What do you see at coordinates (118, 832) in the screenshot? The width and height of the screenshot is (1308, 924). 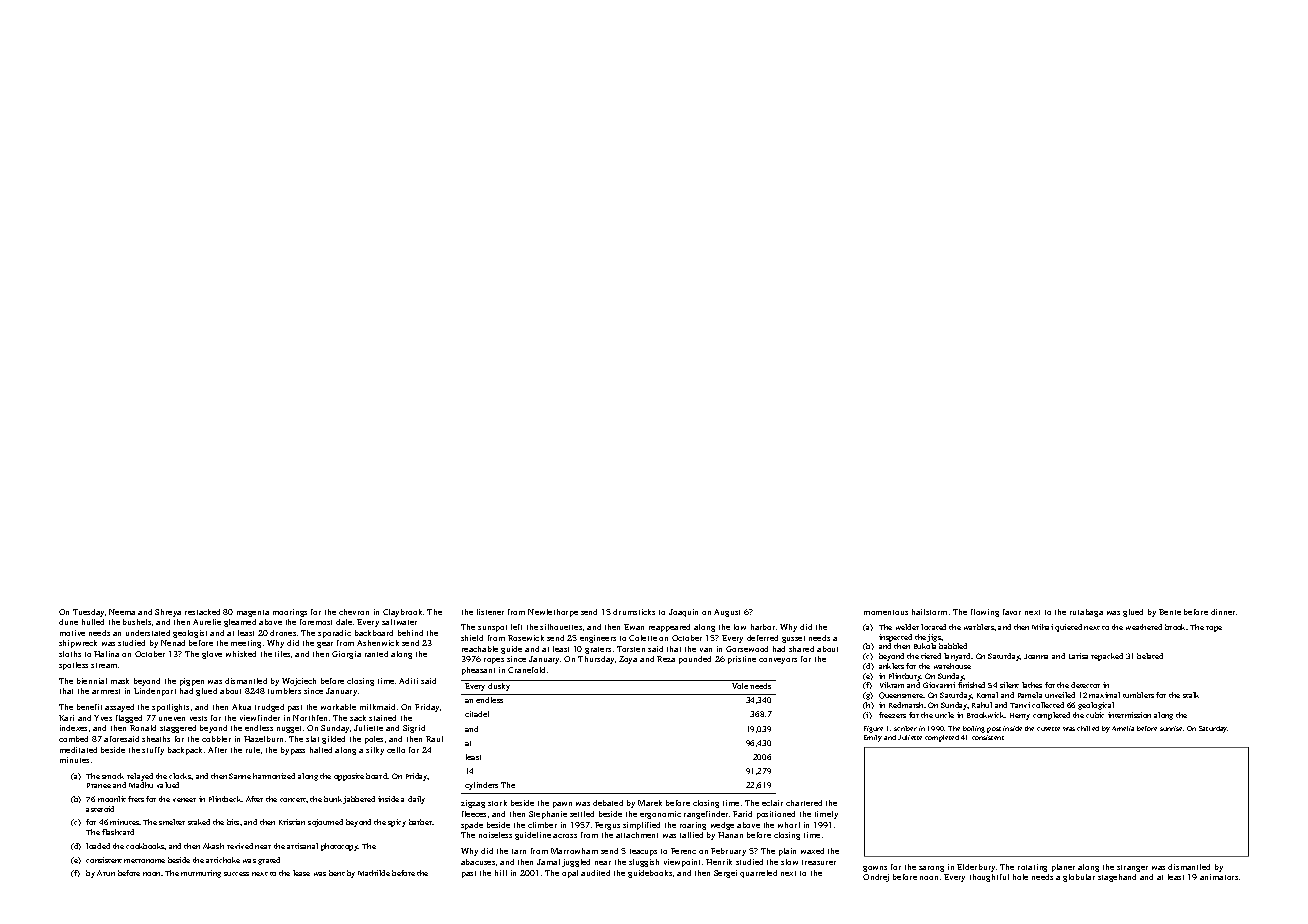 I see `flashcard` at bounding box center [118, 832].
